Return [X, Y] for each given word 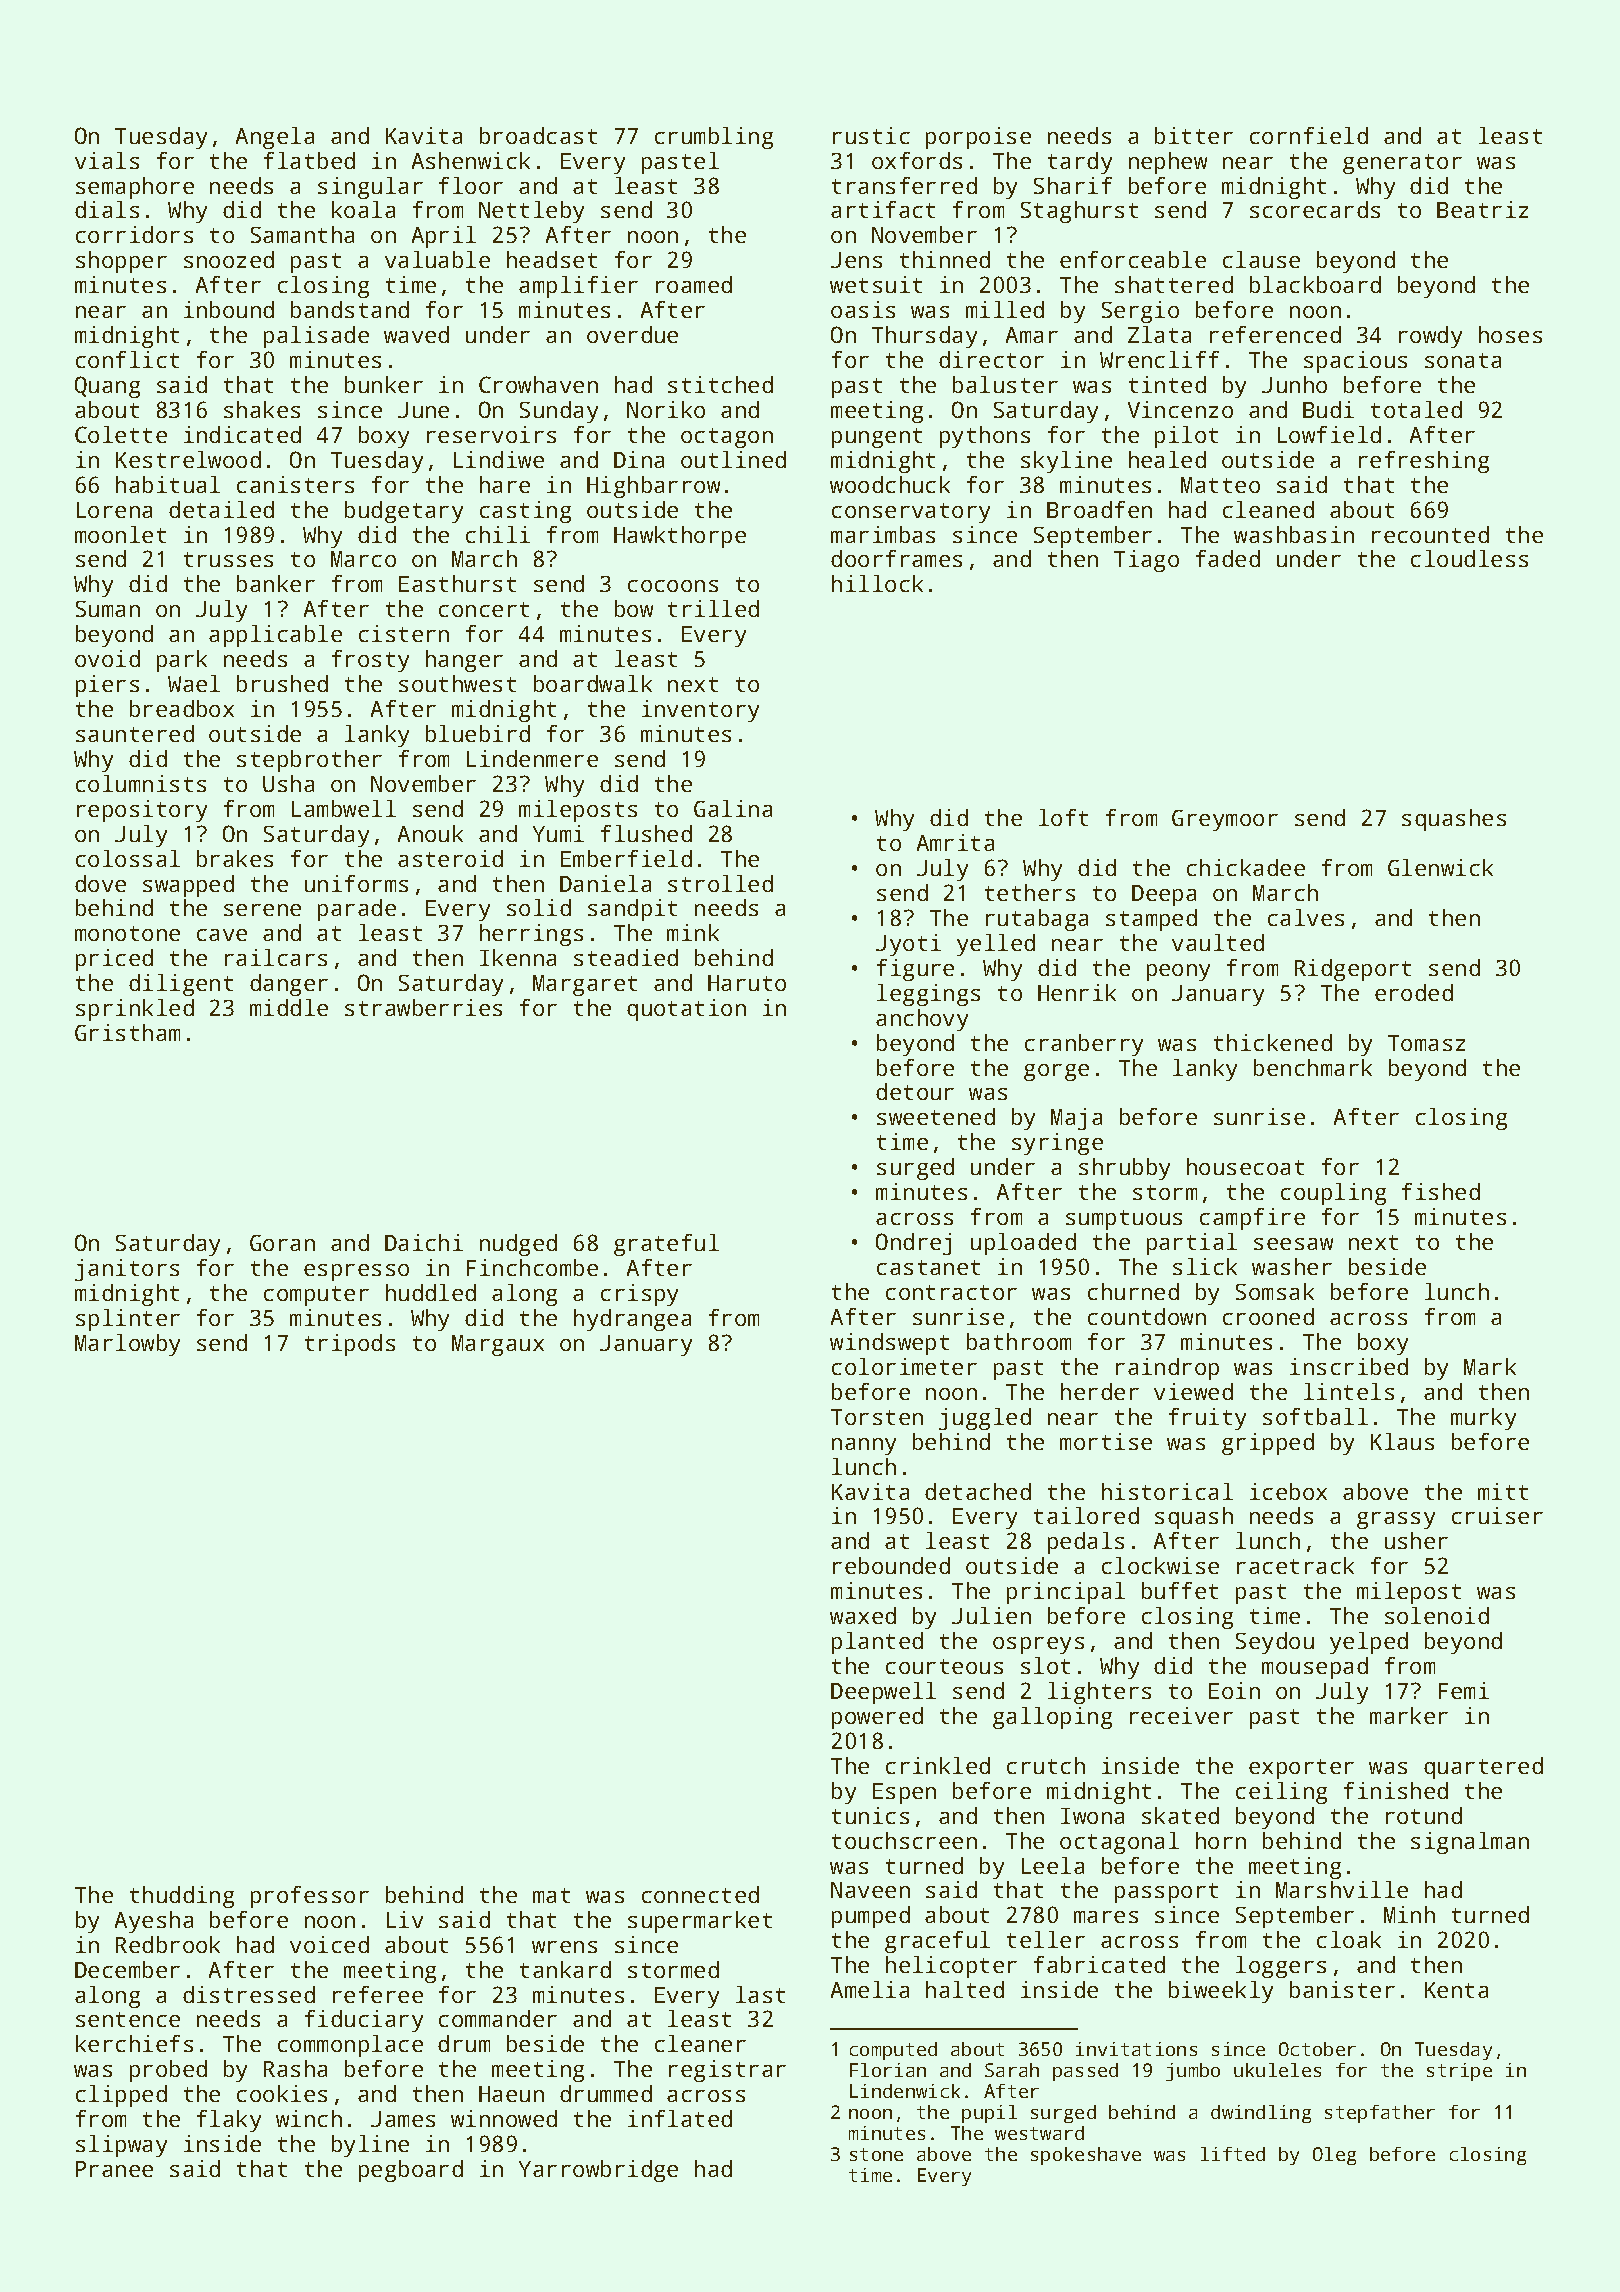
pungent [877, 438]
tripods [350, 1345]
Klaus [1402, 1441]
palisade [316, 337]
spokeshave [1086, 2156]
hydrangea [632, 1320]
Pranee [114, 2169]
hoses [1510, 334]
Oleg [1334, 2156]
